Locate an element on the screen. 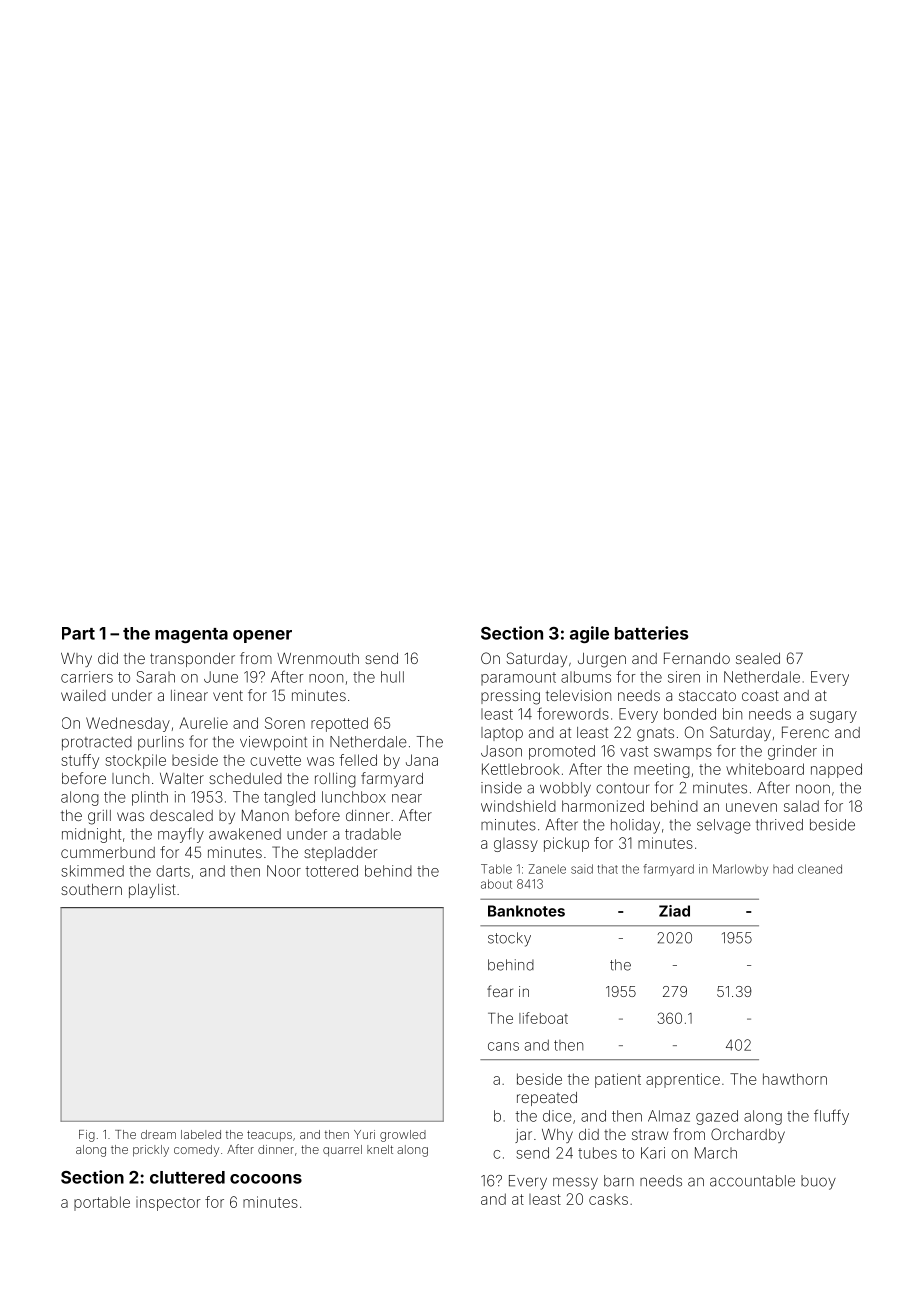  inspector is located at coordinates (168, 1203).
